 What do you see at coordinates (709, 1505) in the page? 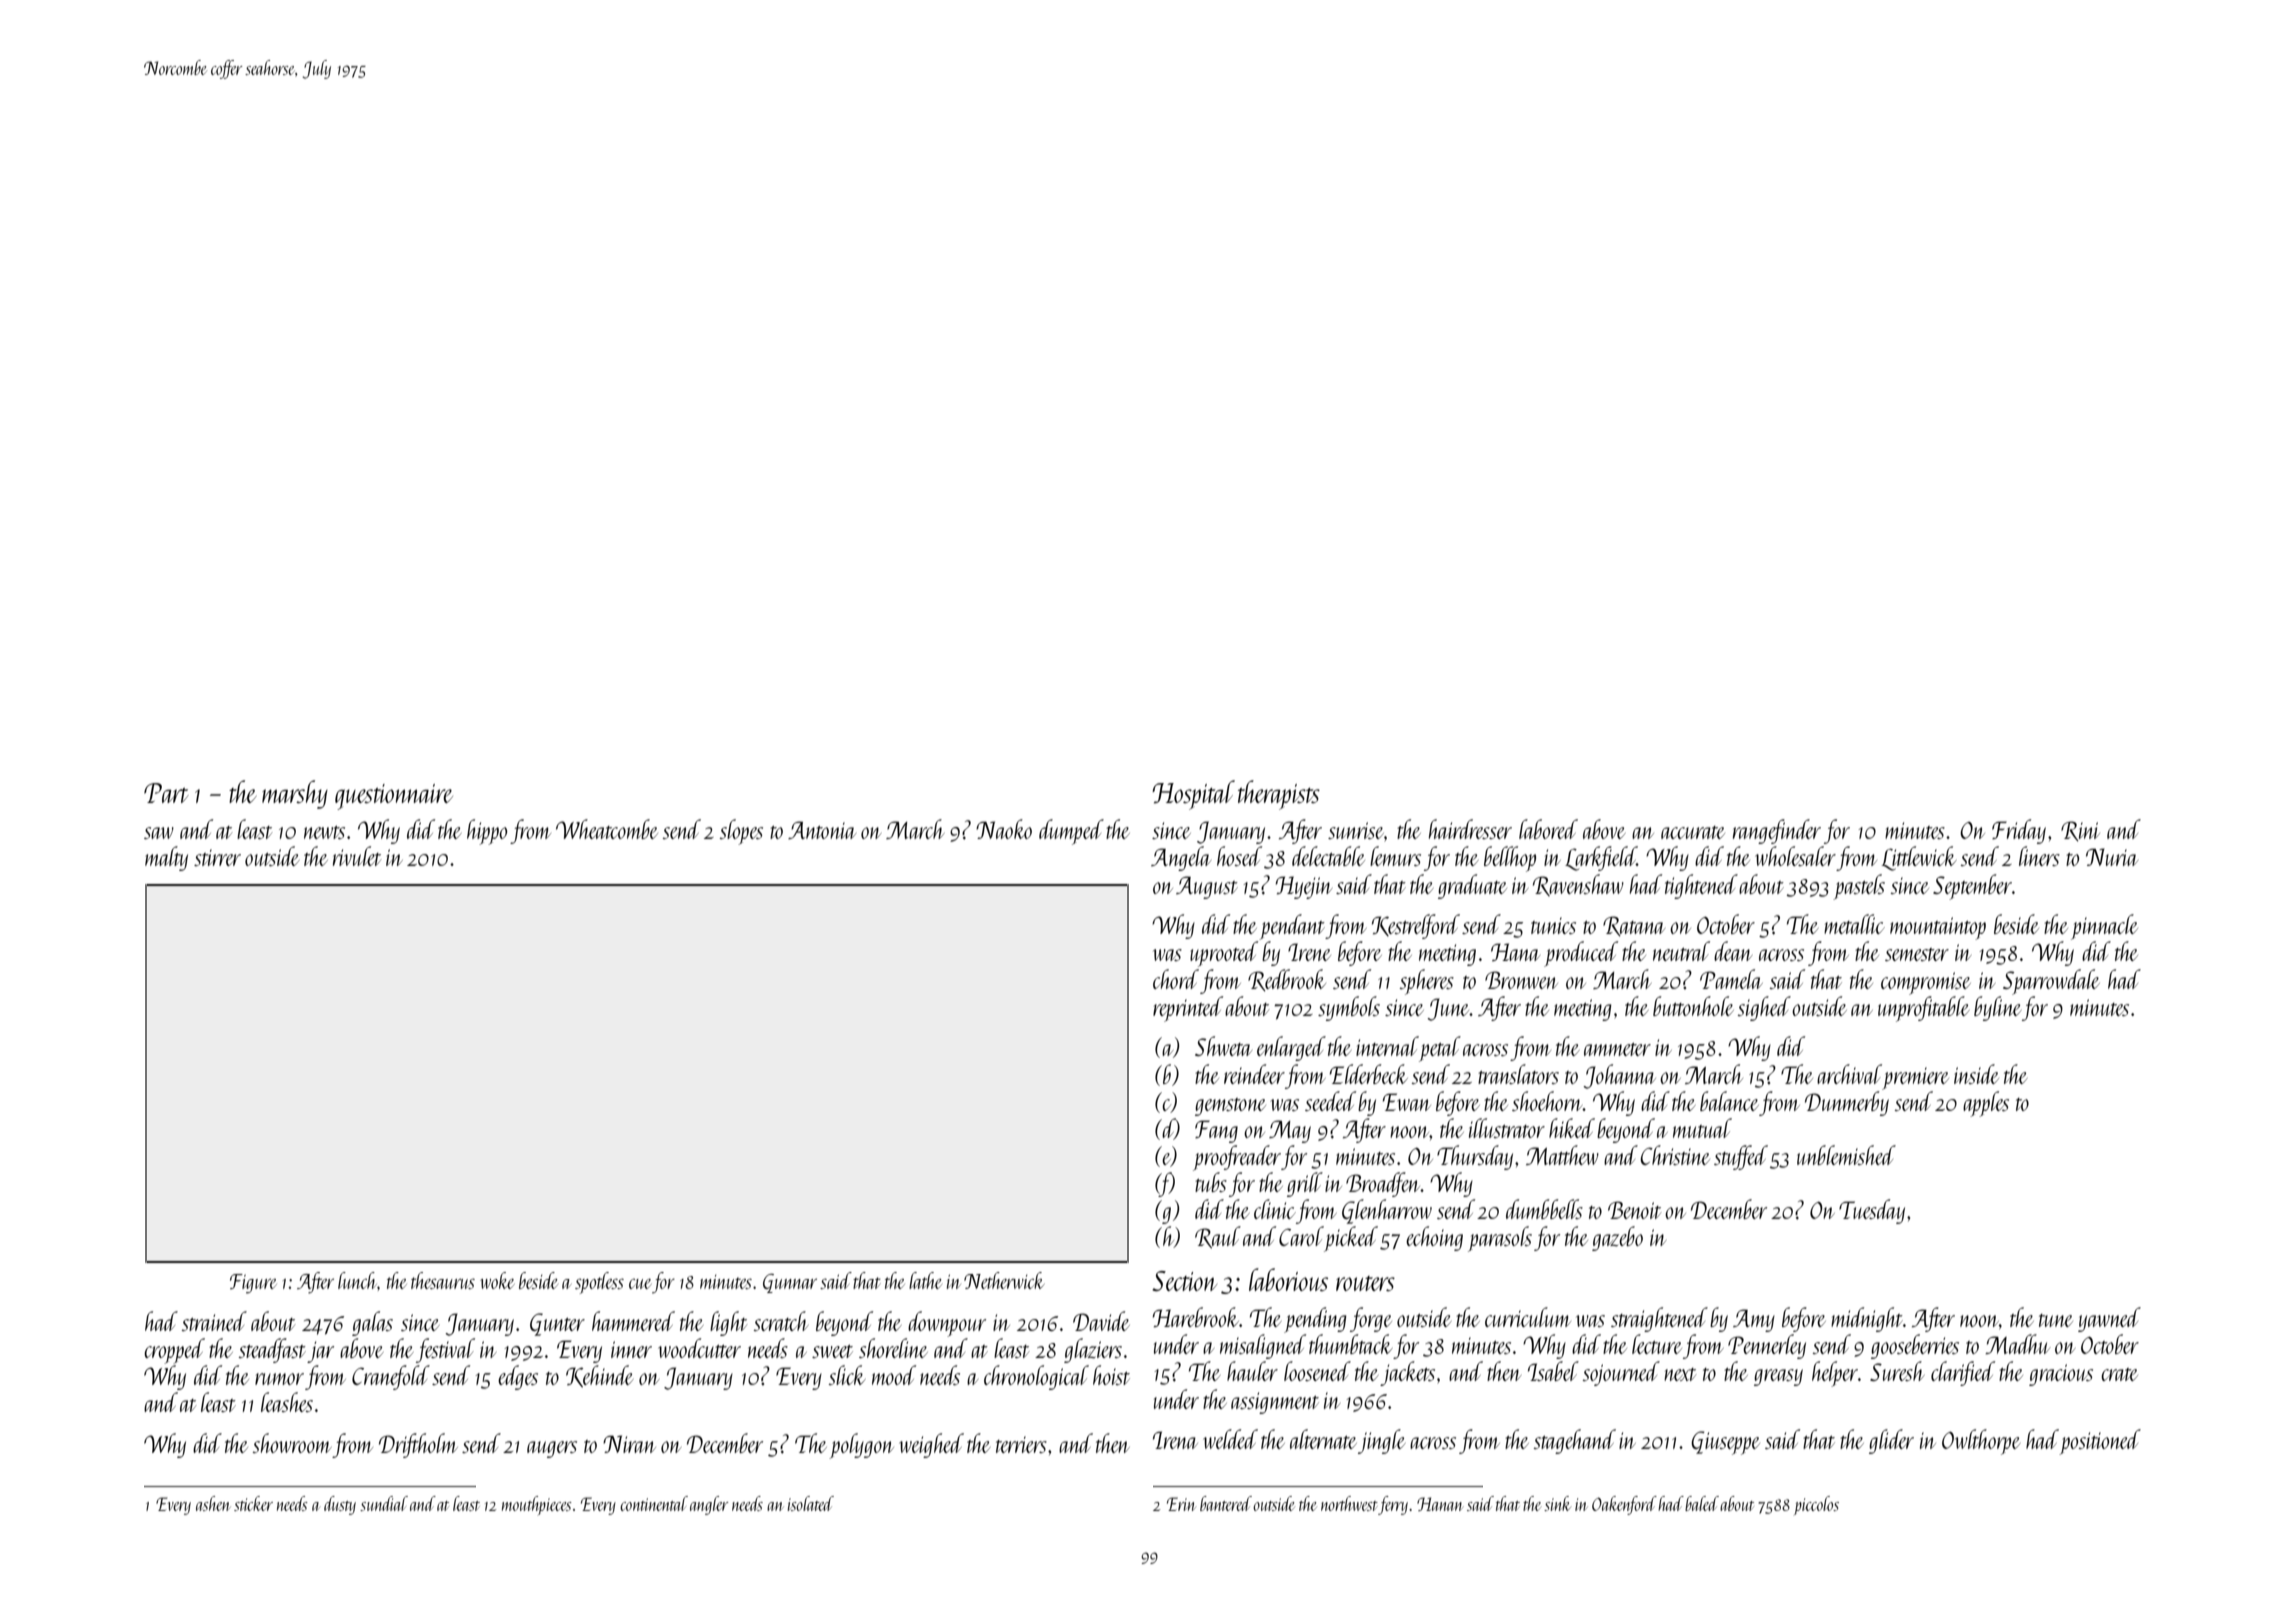
I see `angler` at bounding box center [709, 1505].
